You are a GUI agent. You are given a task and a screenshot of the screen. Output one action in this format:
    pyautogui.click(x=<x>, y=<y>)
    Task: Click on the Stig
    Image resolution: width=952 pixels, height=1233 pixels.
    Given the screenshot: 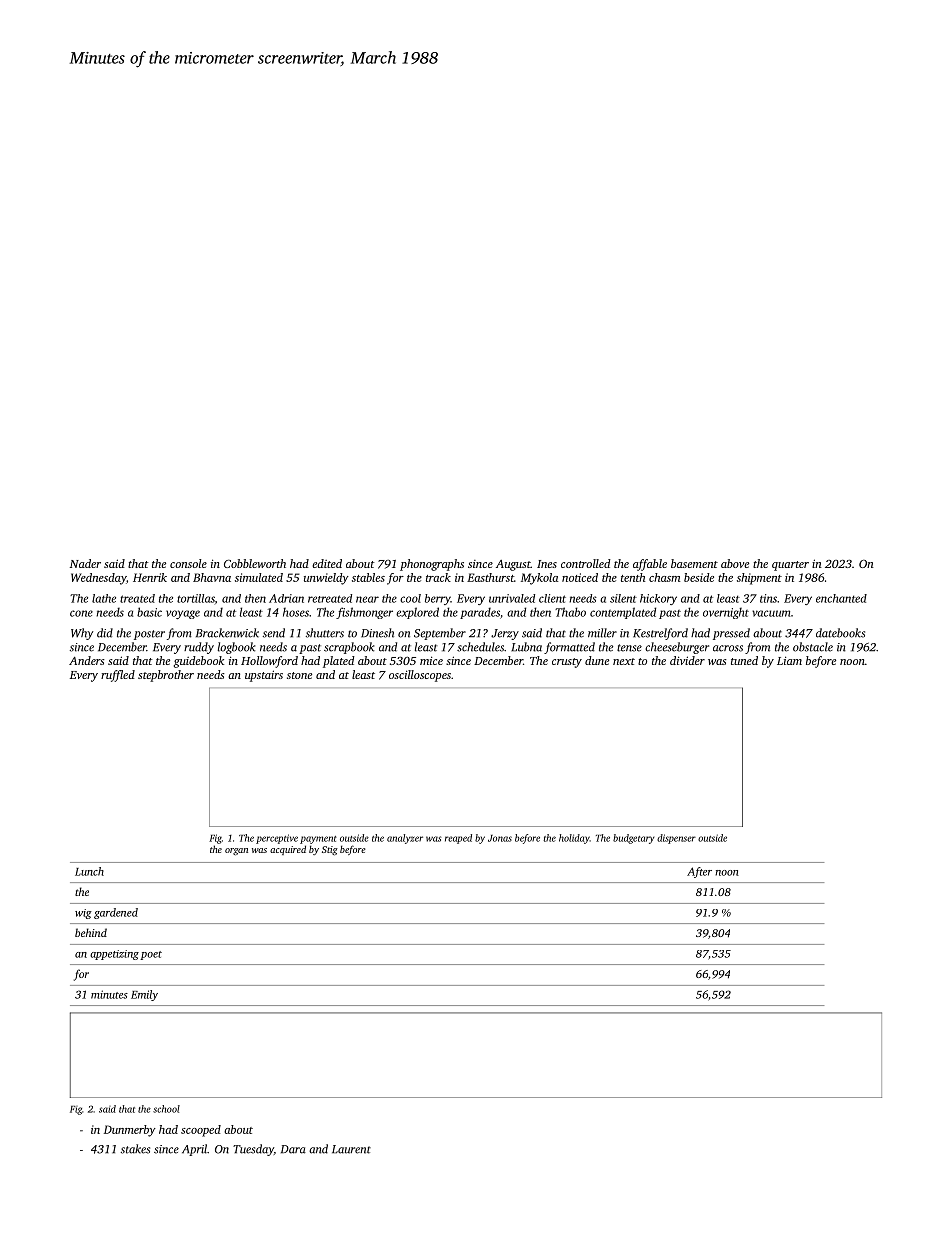 What is the action you would take?
    pyautogui.click(x=330, y=851)
